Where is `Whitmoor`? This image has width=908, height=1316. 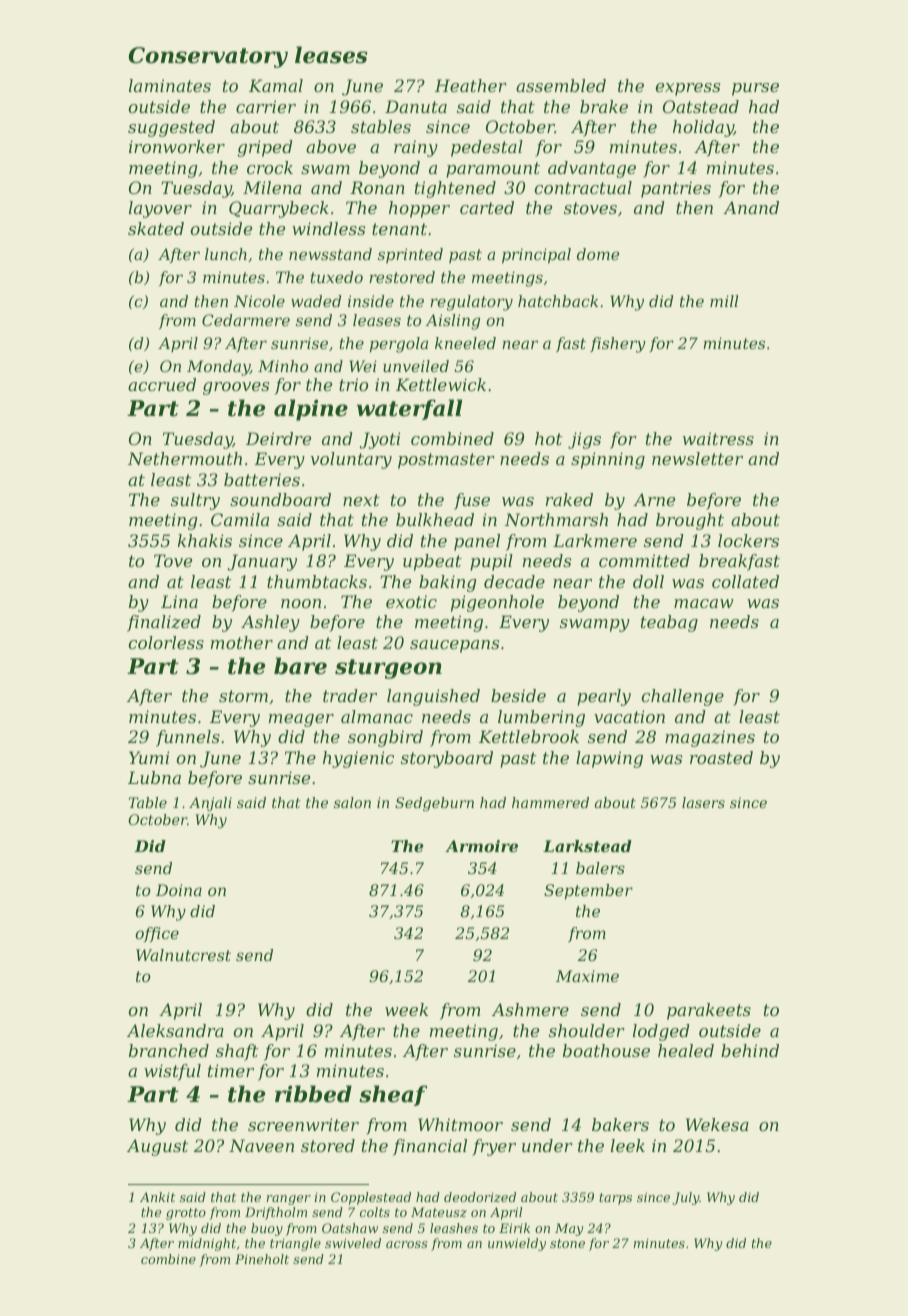 Whitmoor is located at coordinates (460, 1124).
